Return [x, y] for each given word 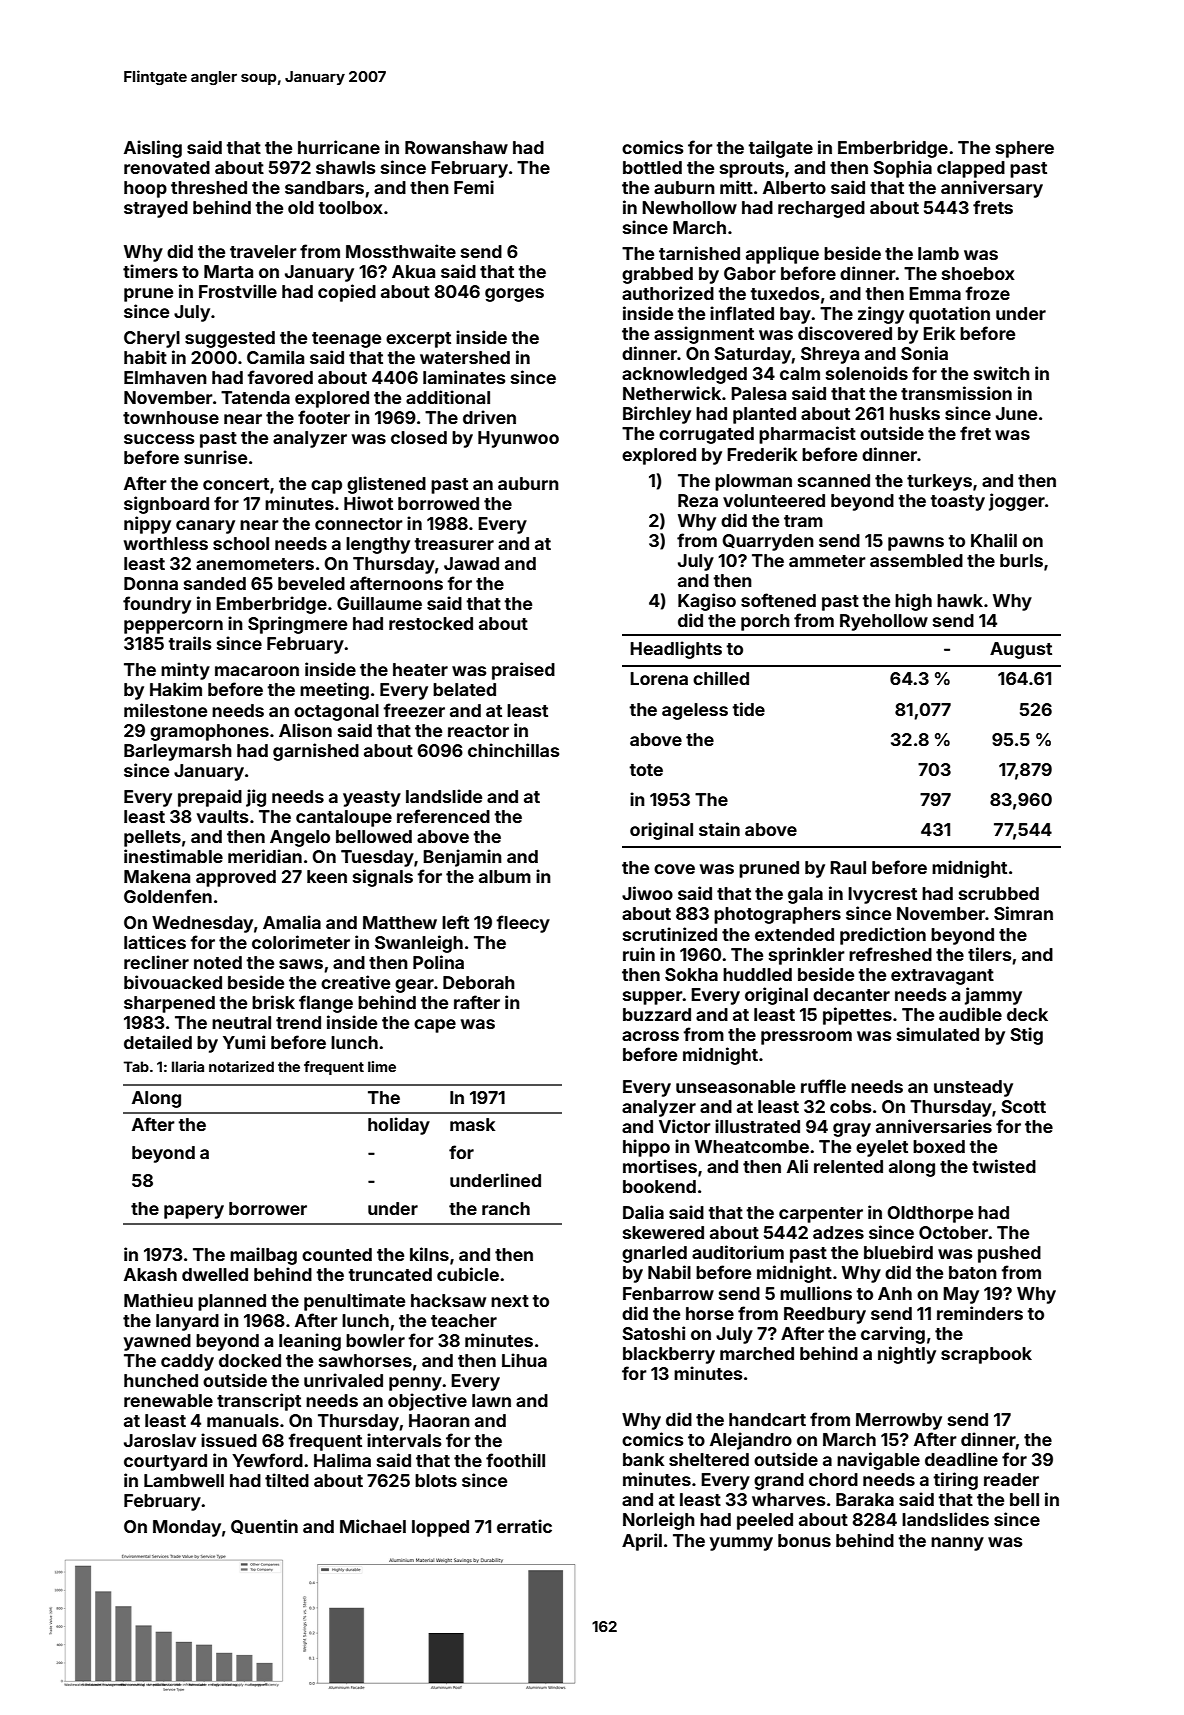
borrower [268, 1208]
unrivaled [343, 1380]
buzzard [657, 1014]
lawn [491, 1400]
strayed [156, 209]
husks [915, 413]
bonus [804, 1540]
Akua [413, 271]
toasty [957, 503]
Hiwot [368, 503]
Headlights [676, 650]
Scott [1023, 1106]
